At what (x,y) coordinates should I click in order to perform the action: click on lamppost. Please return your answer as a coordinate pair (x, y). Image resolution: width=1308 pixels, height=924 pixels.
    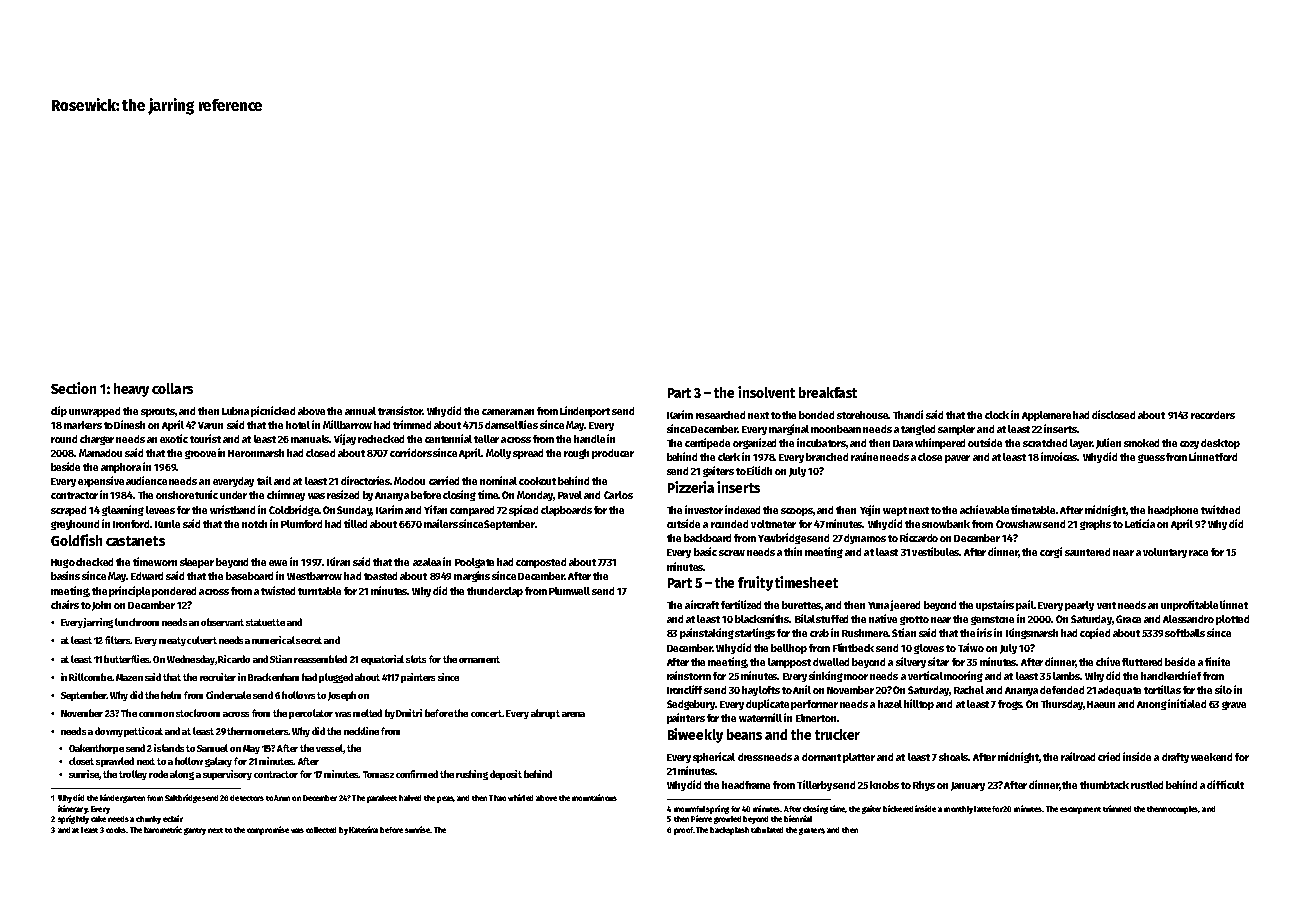
    Looking at the image, I should click on (789, 663).
